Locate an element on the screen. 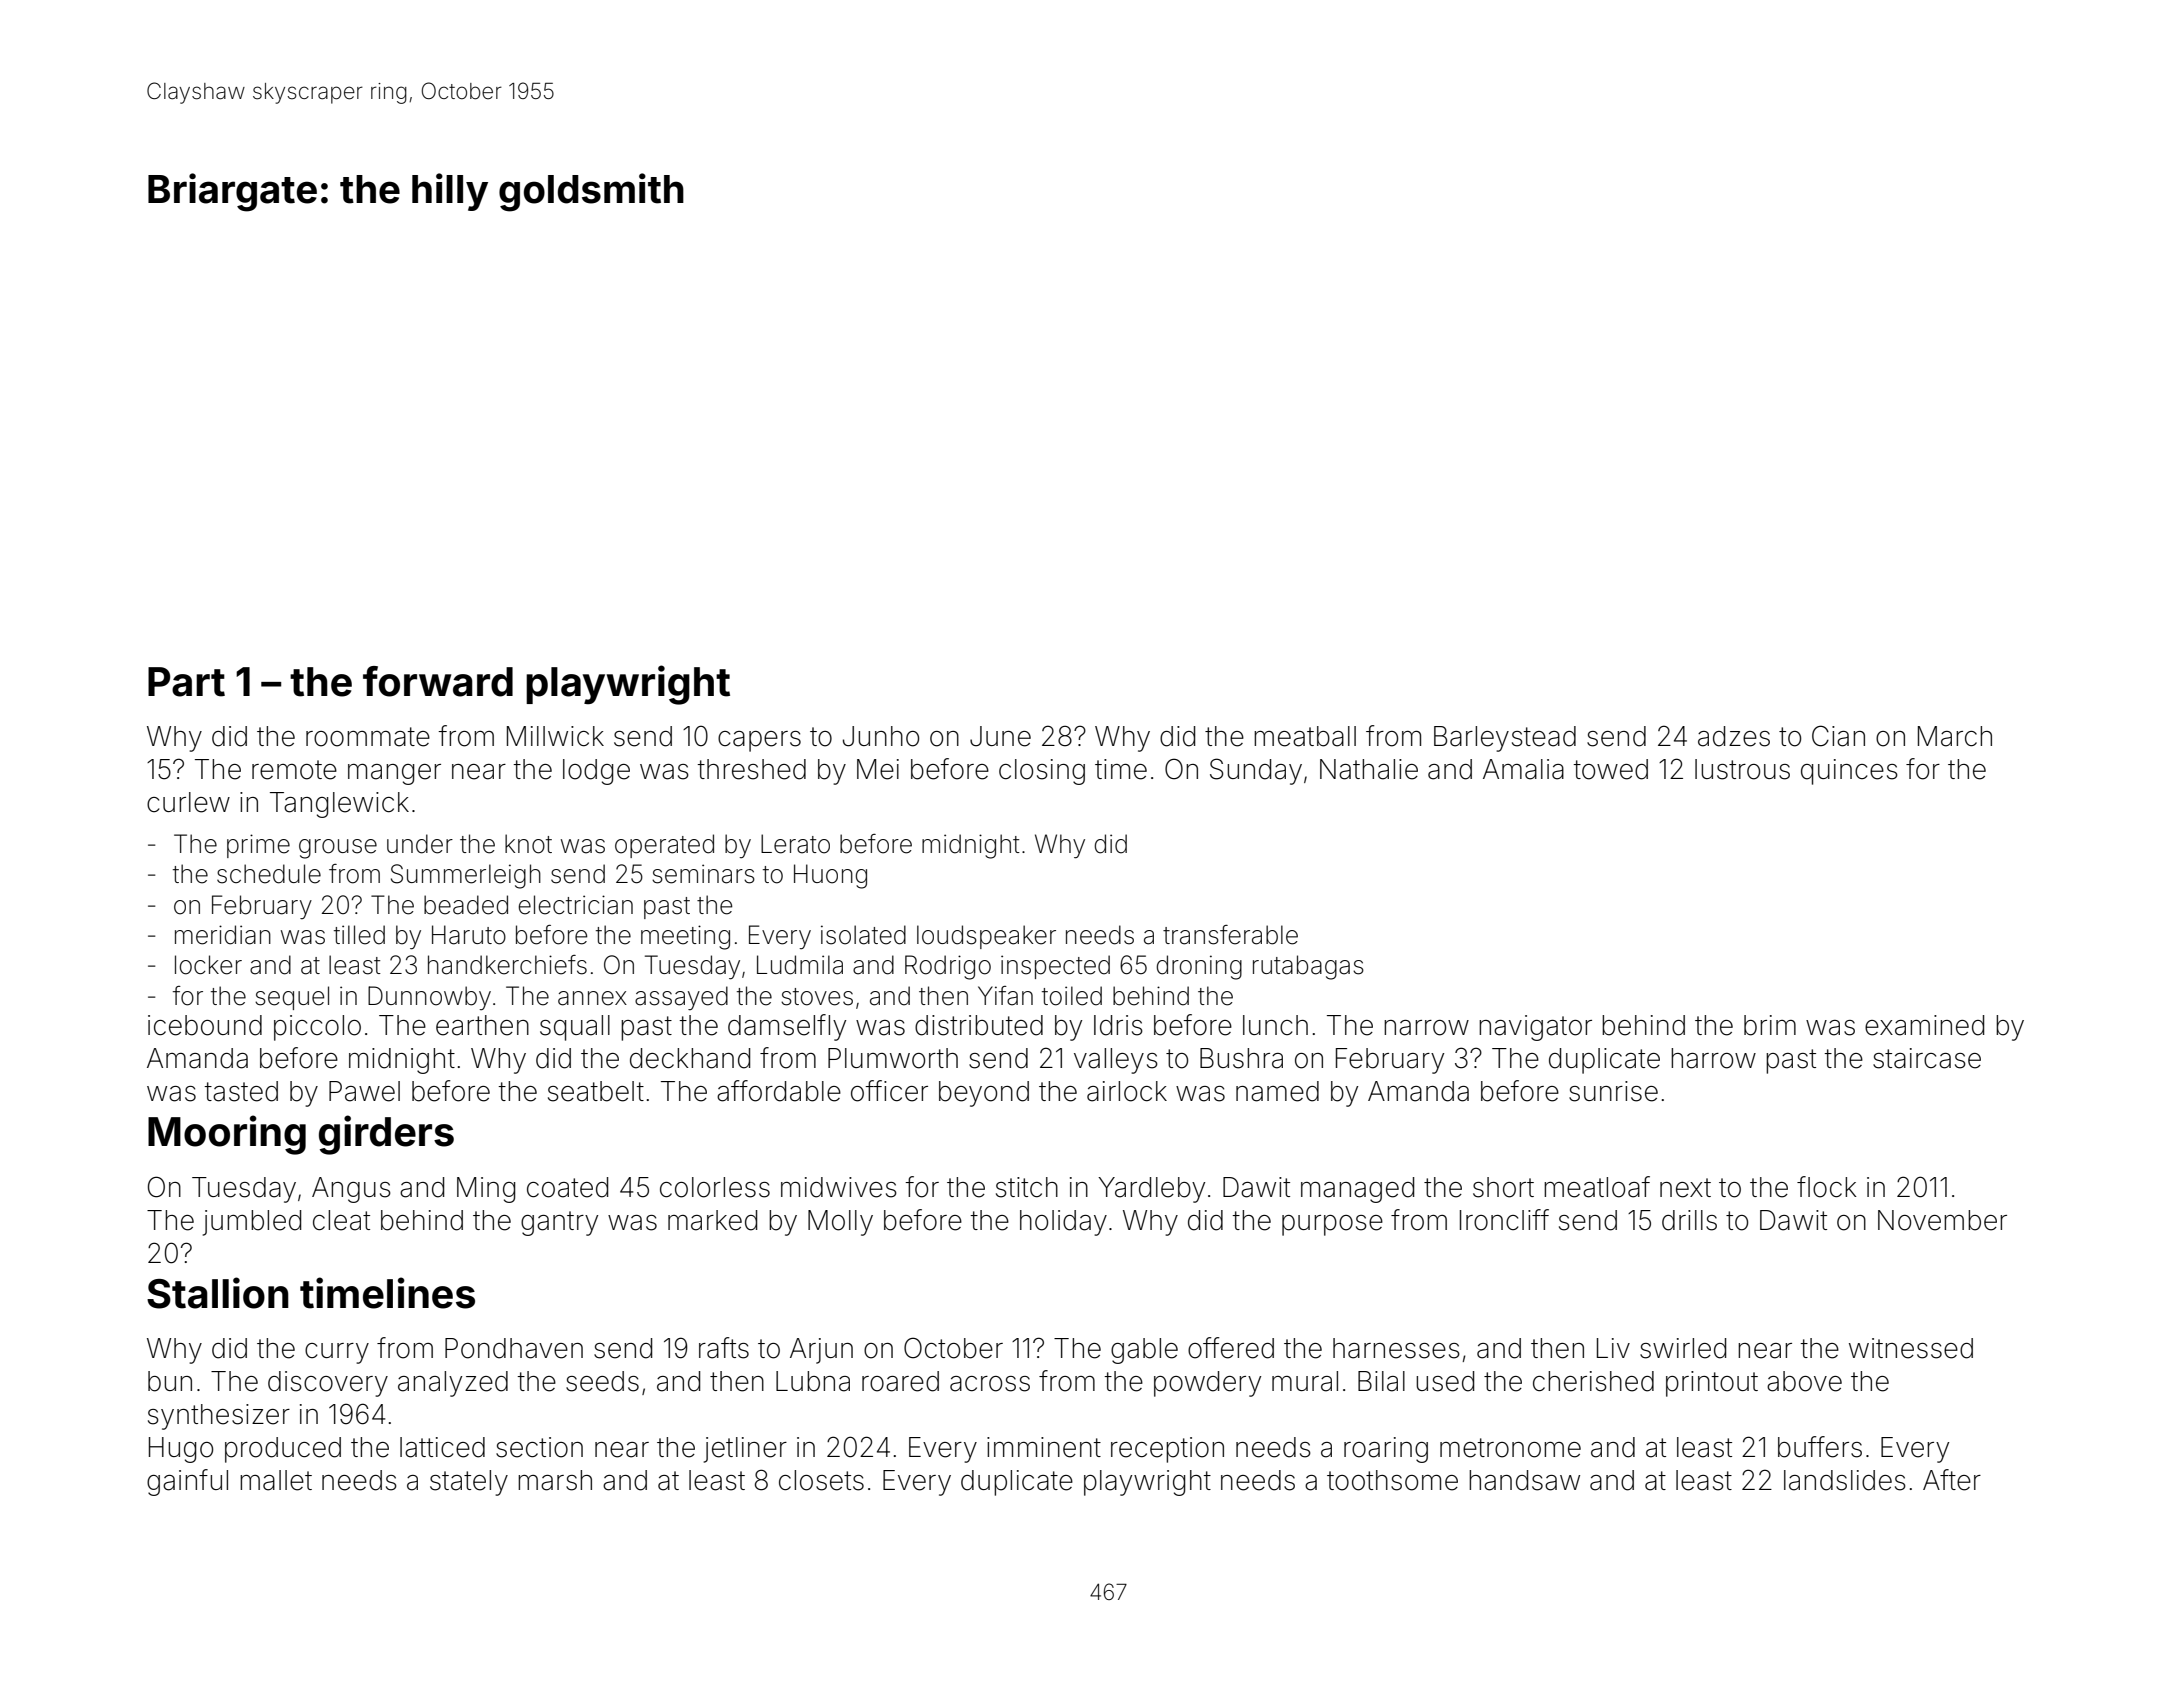 Image resolution: width=2178 pixels, height=1683 pixels. handsaw is located at coordinates (1524, 1480).
